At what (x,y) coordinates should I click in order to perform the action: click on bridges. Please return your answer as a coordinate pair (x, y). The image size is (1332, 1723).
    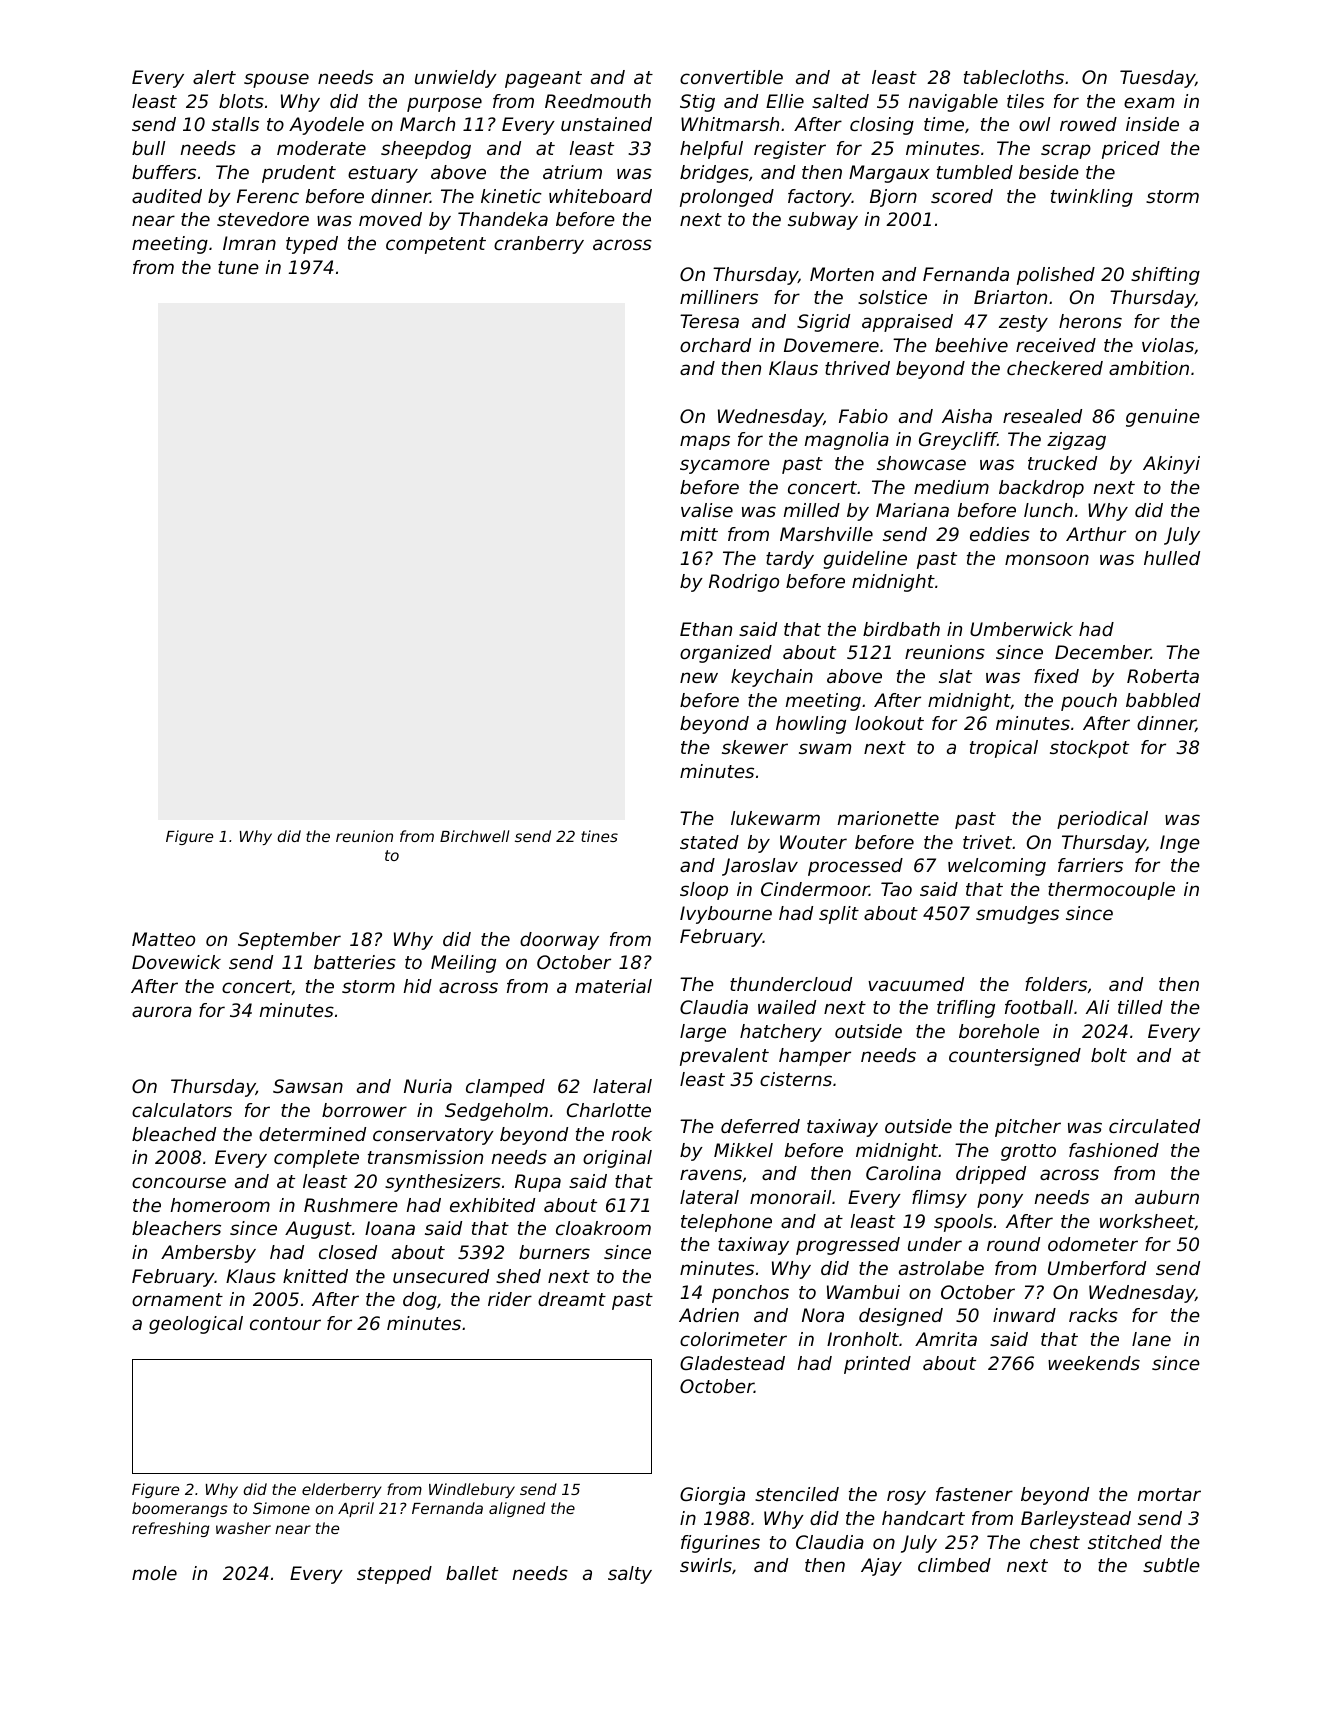
    Looking at the image, I should click on (714, 174).
